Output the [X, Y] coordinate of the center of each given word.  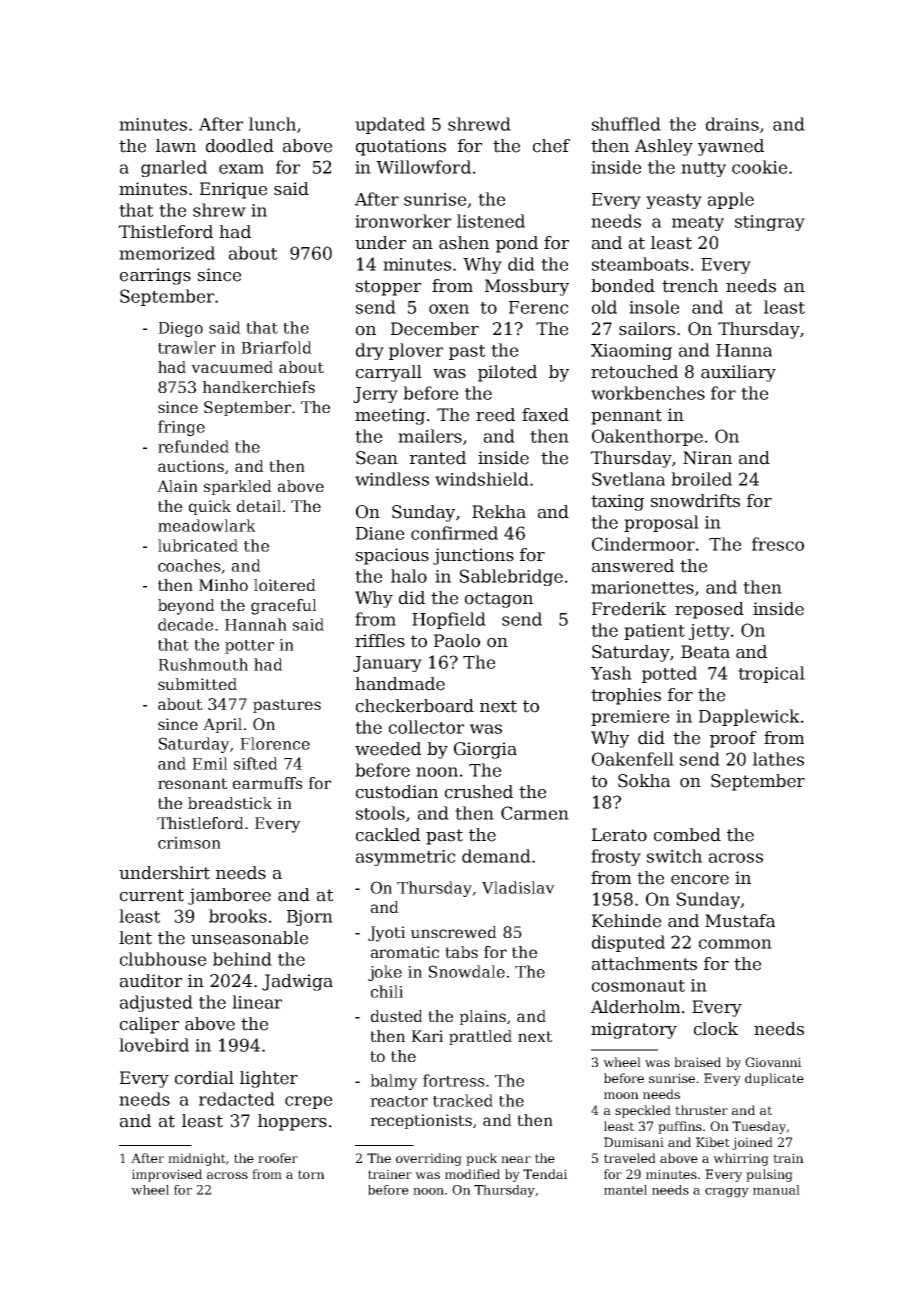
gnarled [174, 168]
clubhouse [163, 959]
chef [551, 146]
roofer [278, 1158]
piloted [507, 373]
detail [259, 506]
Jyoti [386, 934]
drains [732, 124]
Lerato [619, 835]
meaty [698, 223]
